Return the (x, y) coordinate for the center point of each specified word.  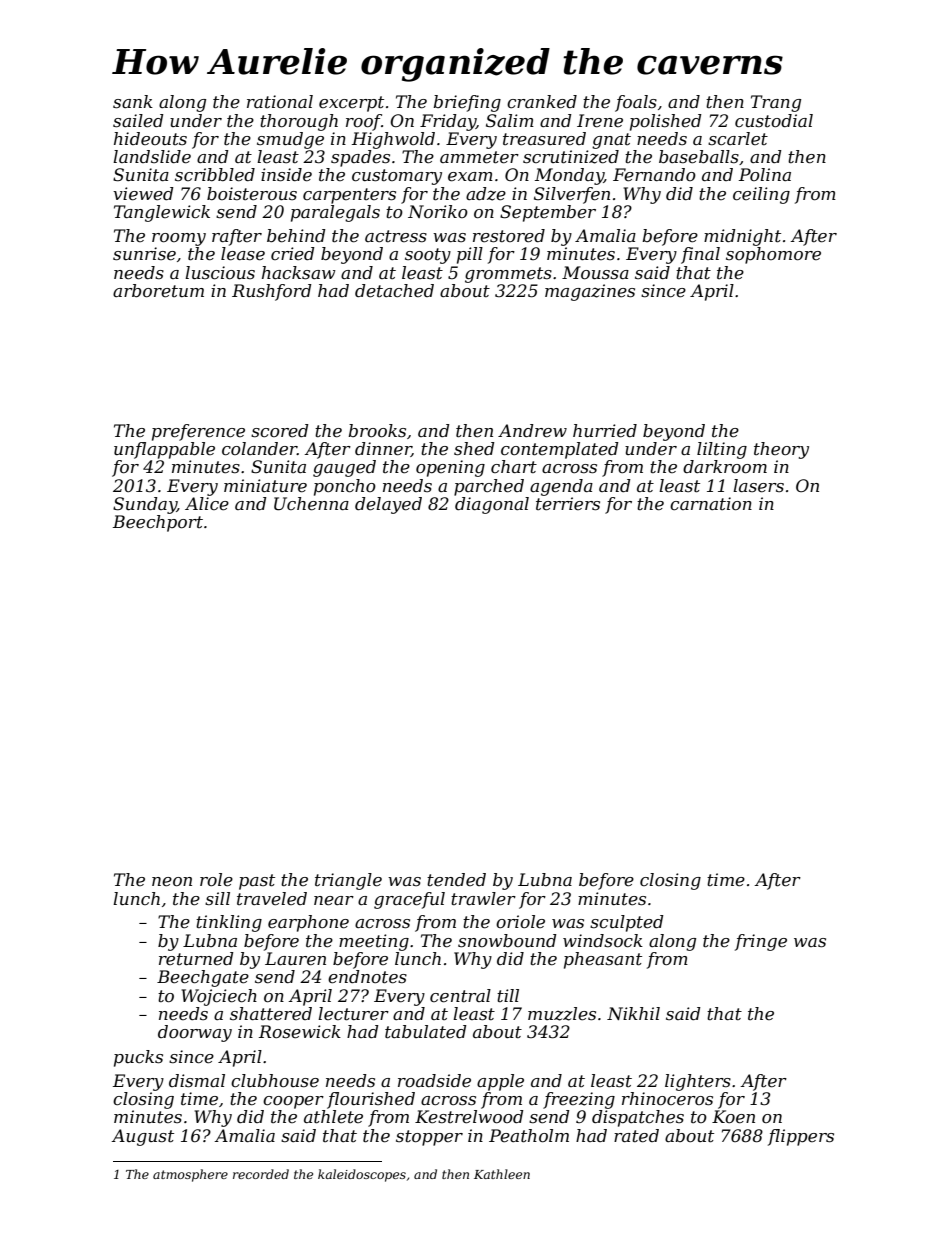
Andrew (532, 431)
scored (280, 431)
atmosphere (190, 1175)
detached (394, 291)
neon (172, 882)
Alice (207, 504)
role (216, 880)
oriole (520, 921)
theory (781, 450)
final (700, 255)
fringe (761, 942)
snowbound (507, 941)
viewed (143, 194)
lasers (758, 486)
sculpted (627, 923)
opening (450, 468)
